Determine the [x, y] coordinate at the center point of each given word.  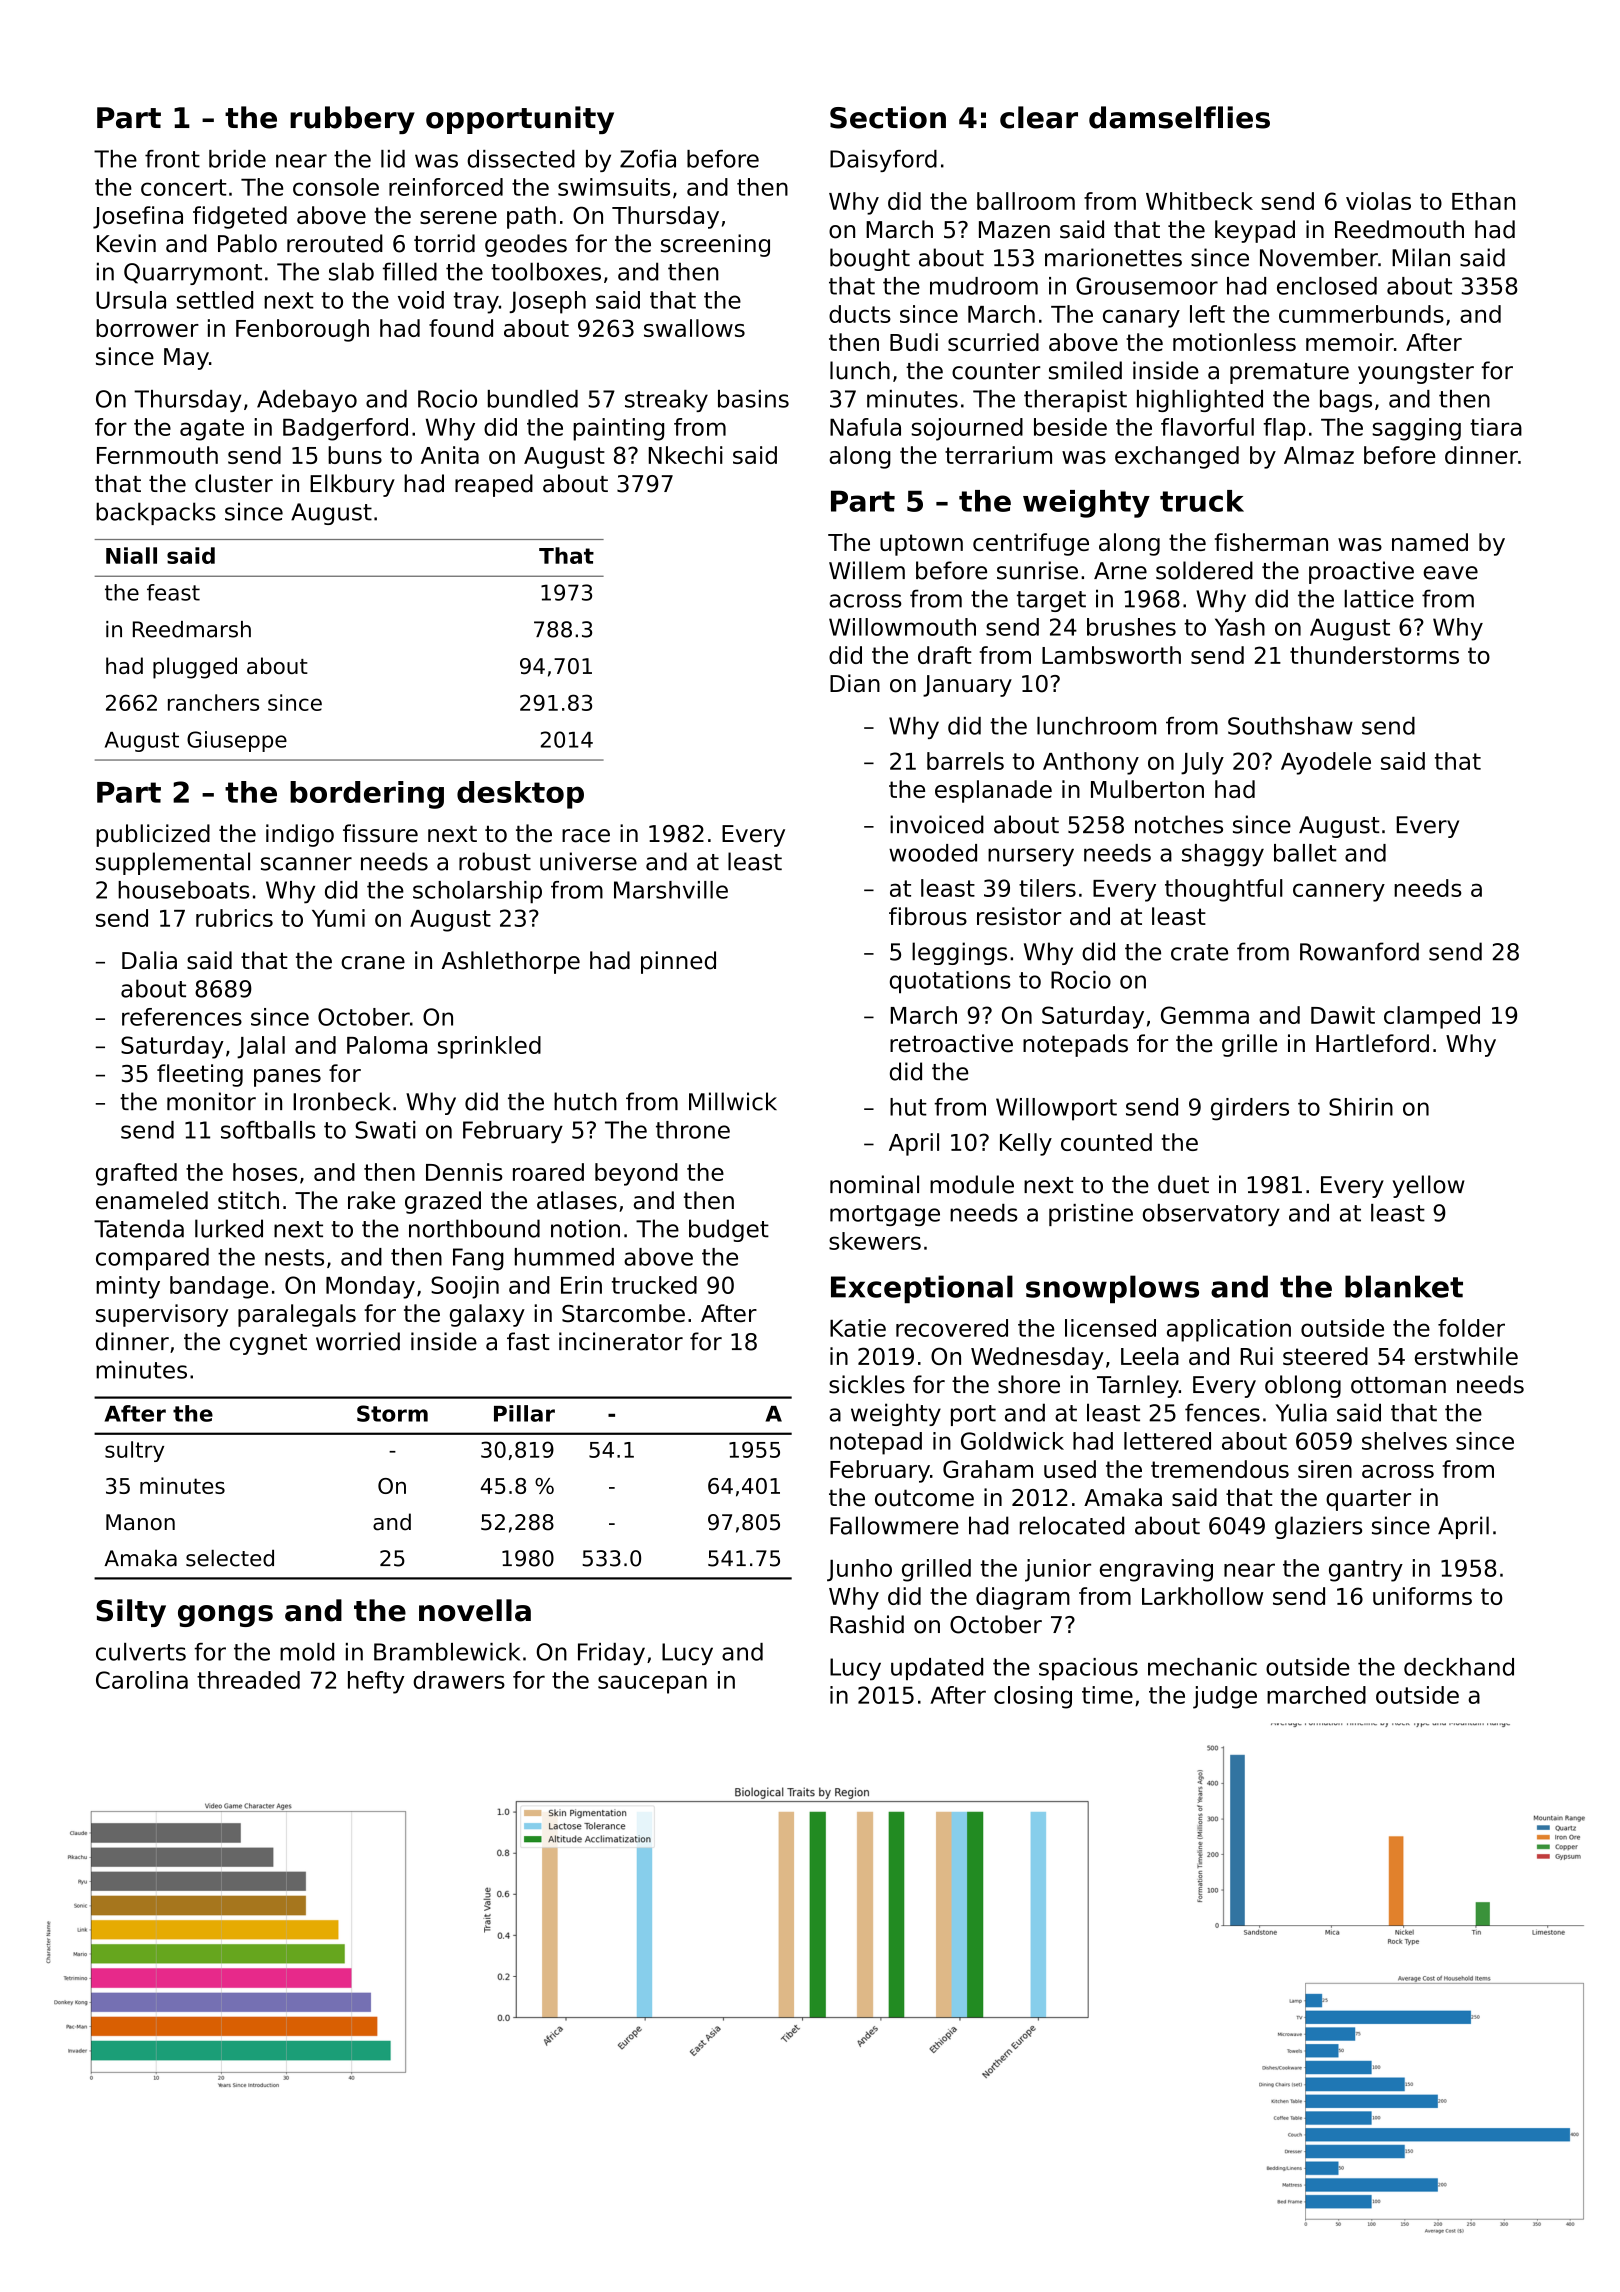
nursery [1031, 857]
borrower [147, 328]
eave [1450, 573]
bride [237, 159]
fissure [380, 833]
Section [888, 117]
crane [373, 963]
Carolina [142, 1680]
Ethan [1483, 201]
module [972, 1184]
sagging [1417, 429]
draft [944, 655]
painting [618, 429]
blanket [1404, 1286]
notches [1179, 824]
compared [152, 1259]
